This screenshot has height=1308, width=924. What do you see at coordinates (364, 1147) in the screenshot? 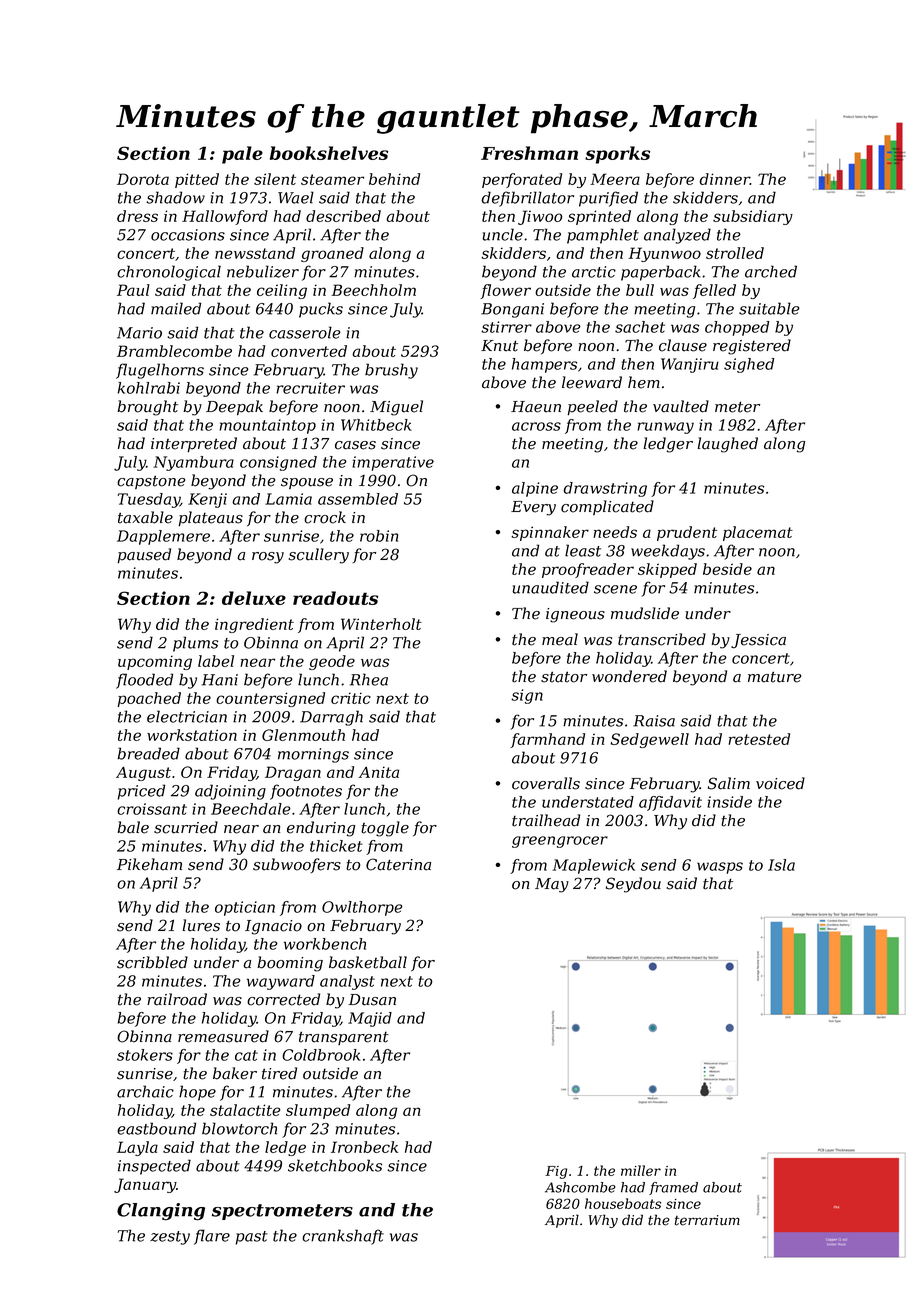
I see `Ironbeck` at bounding box center [364, 1147].
